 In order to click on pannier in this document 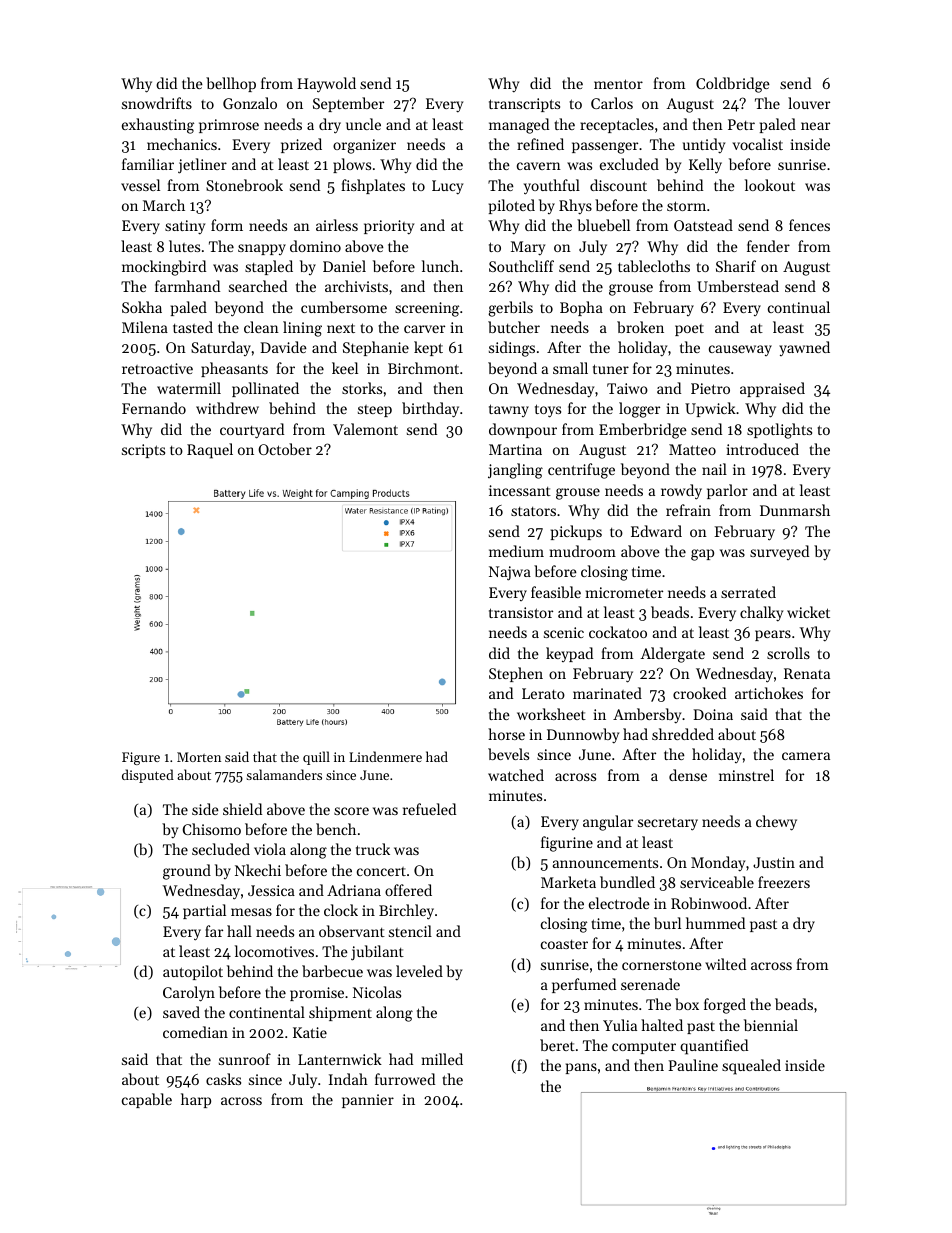, I will do `click(368, 1101)`.
